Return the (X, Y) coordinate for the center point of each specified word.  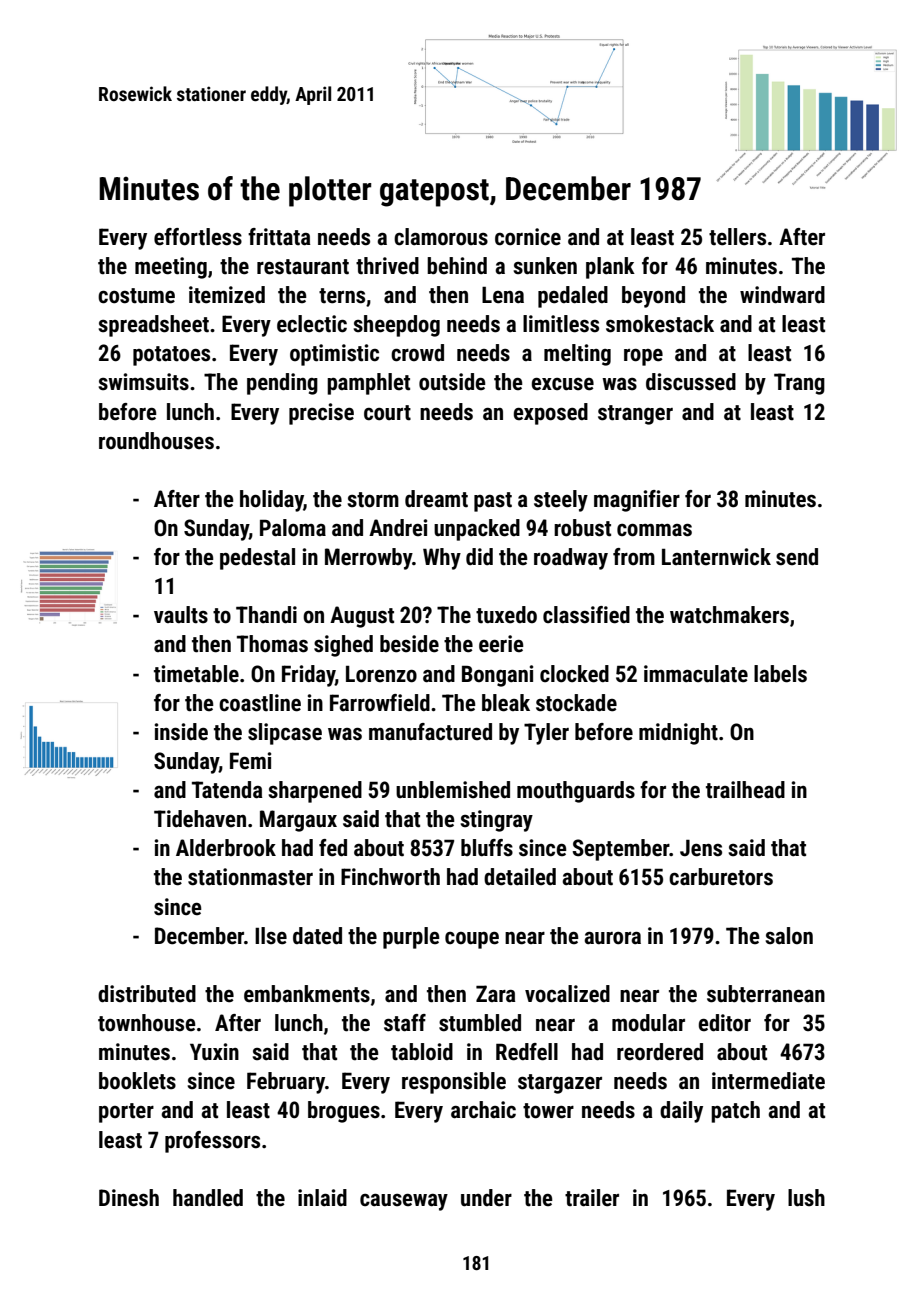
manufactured (430, 732)
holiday (272, 501)
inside (181, 732)
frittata (279, 237)
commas (654, 530)
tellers (737, 237)
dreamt (436, 499)
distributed (147, 994)
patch (735, 1112)
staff (405, 1023)
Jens (701, 848)
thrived (387, 266)
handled (208, 1198)
